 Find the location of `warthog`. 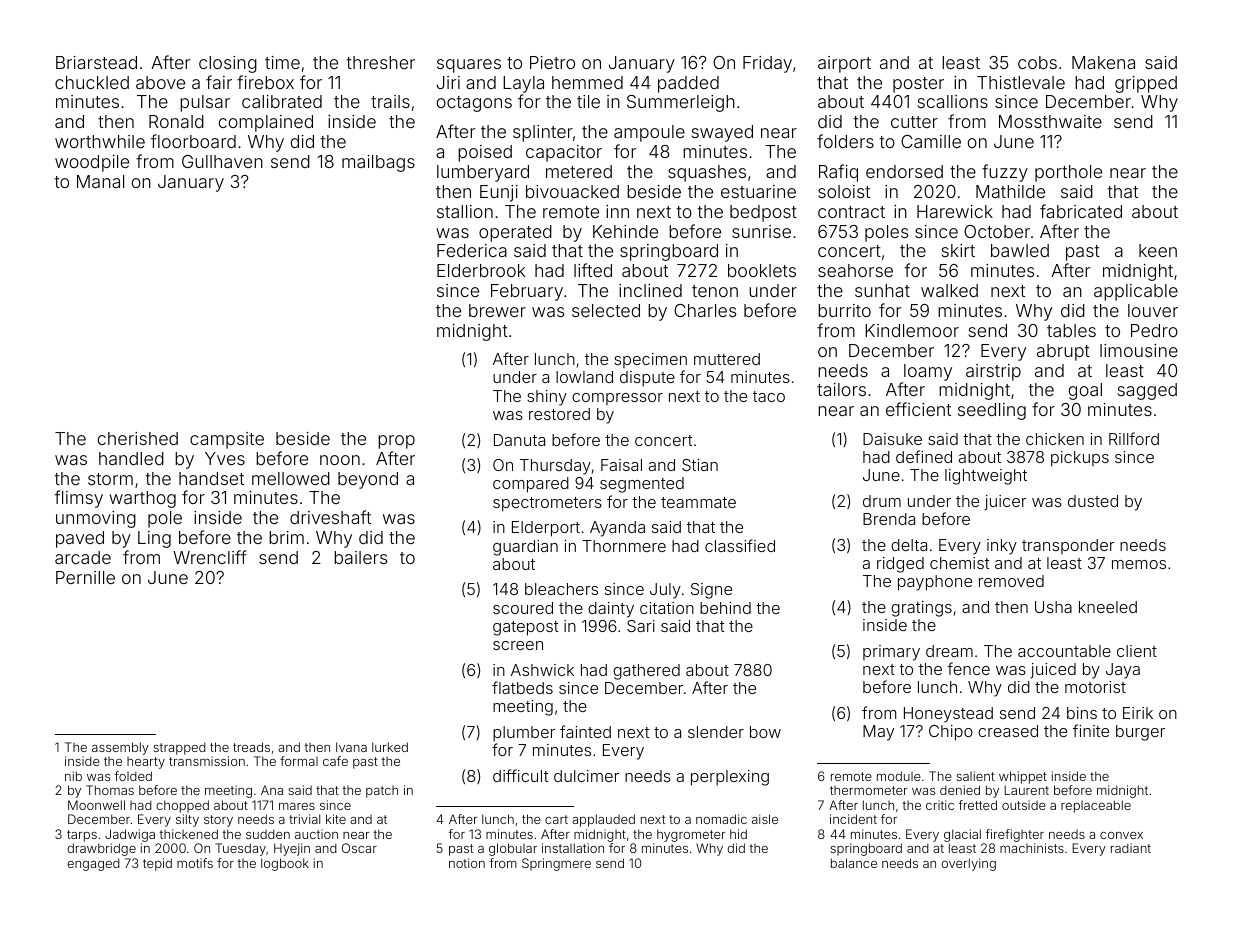

warthog is located at coordinates (142, 499).
